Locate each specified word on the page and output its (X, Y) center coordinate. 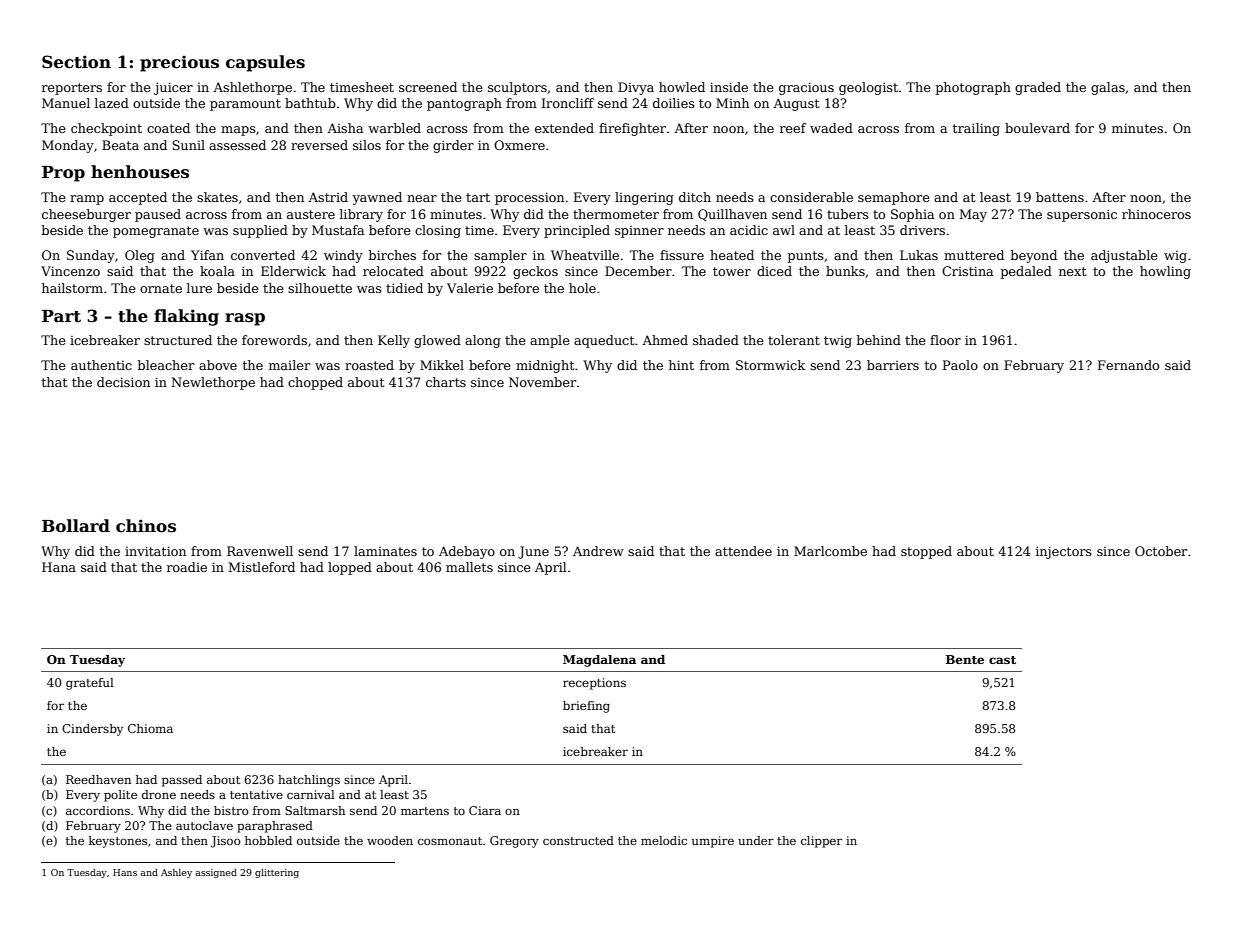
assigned (216, 873)
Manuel (66, 103)
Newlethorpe (213, 383)
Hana (59, 567)
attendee (743, 551)
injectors (1064, 552)
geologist (868, 88)
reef (793, 128)
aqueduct (604, 341)
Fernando (1128, 365)
